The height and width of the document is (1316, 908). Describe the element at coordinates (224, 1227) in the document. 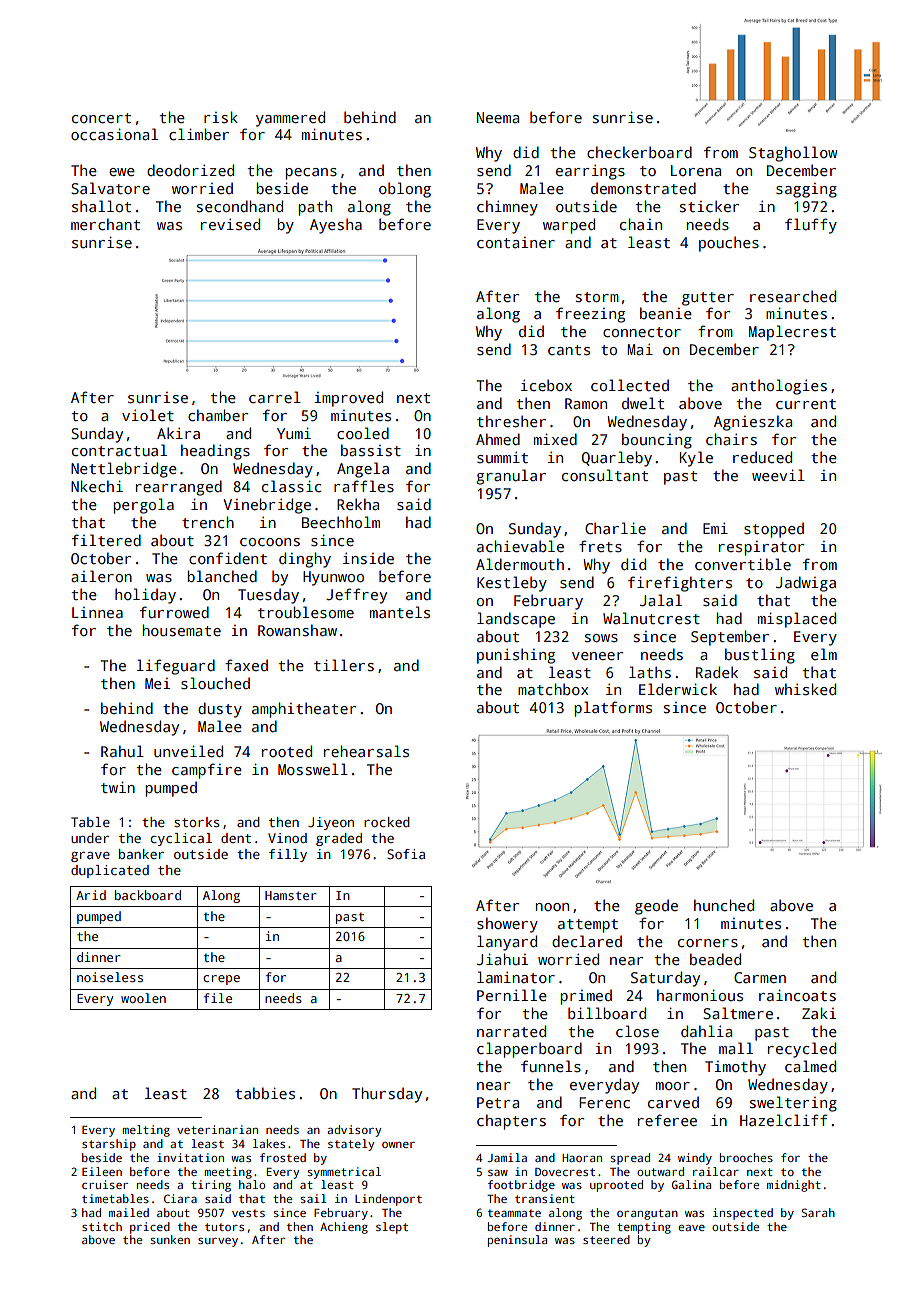

I see `tutors` at that location.
